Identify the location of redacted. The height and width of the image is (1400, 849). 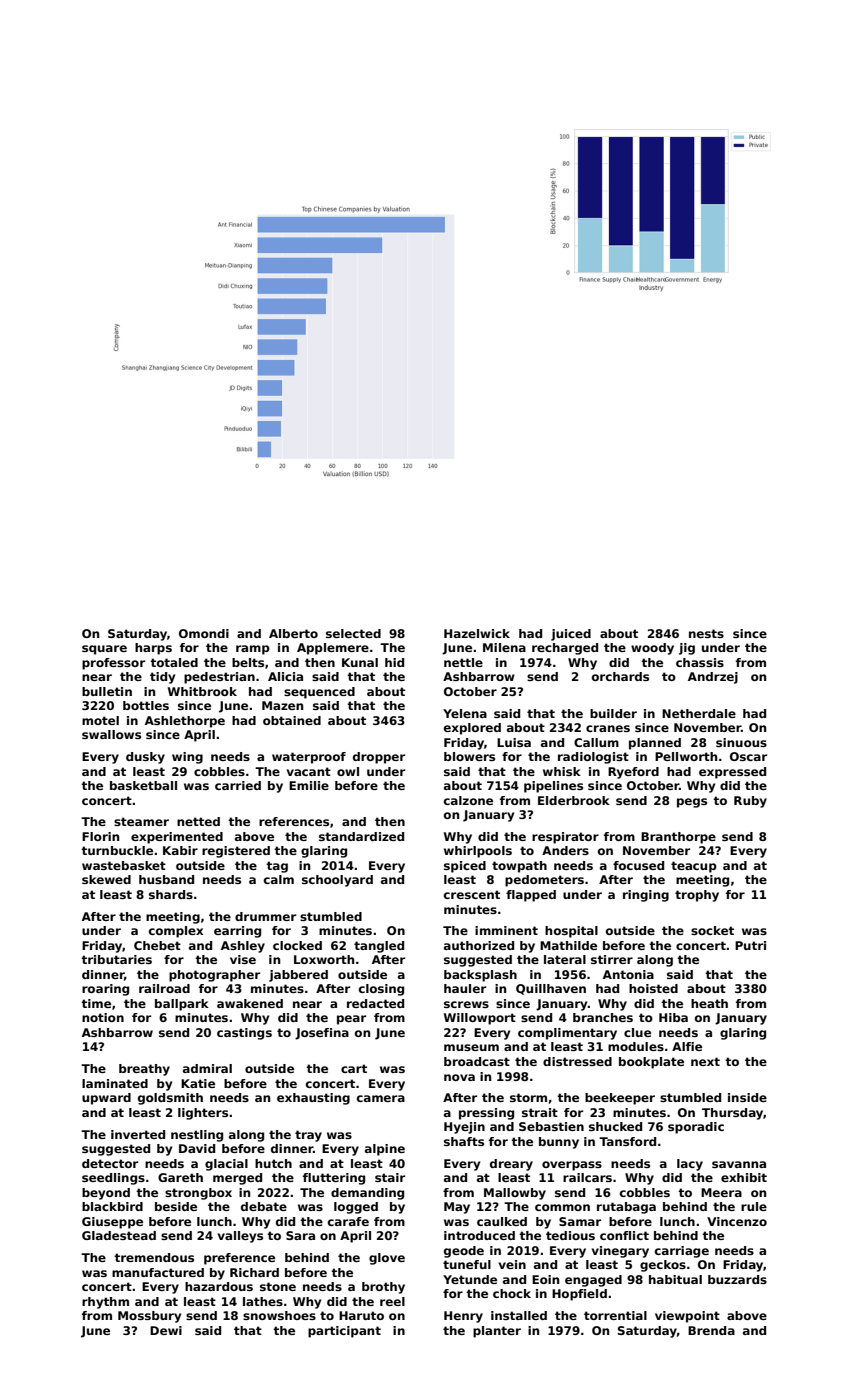
(375, 1003).
